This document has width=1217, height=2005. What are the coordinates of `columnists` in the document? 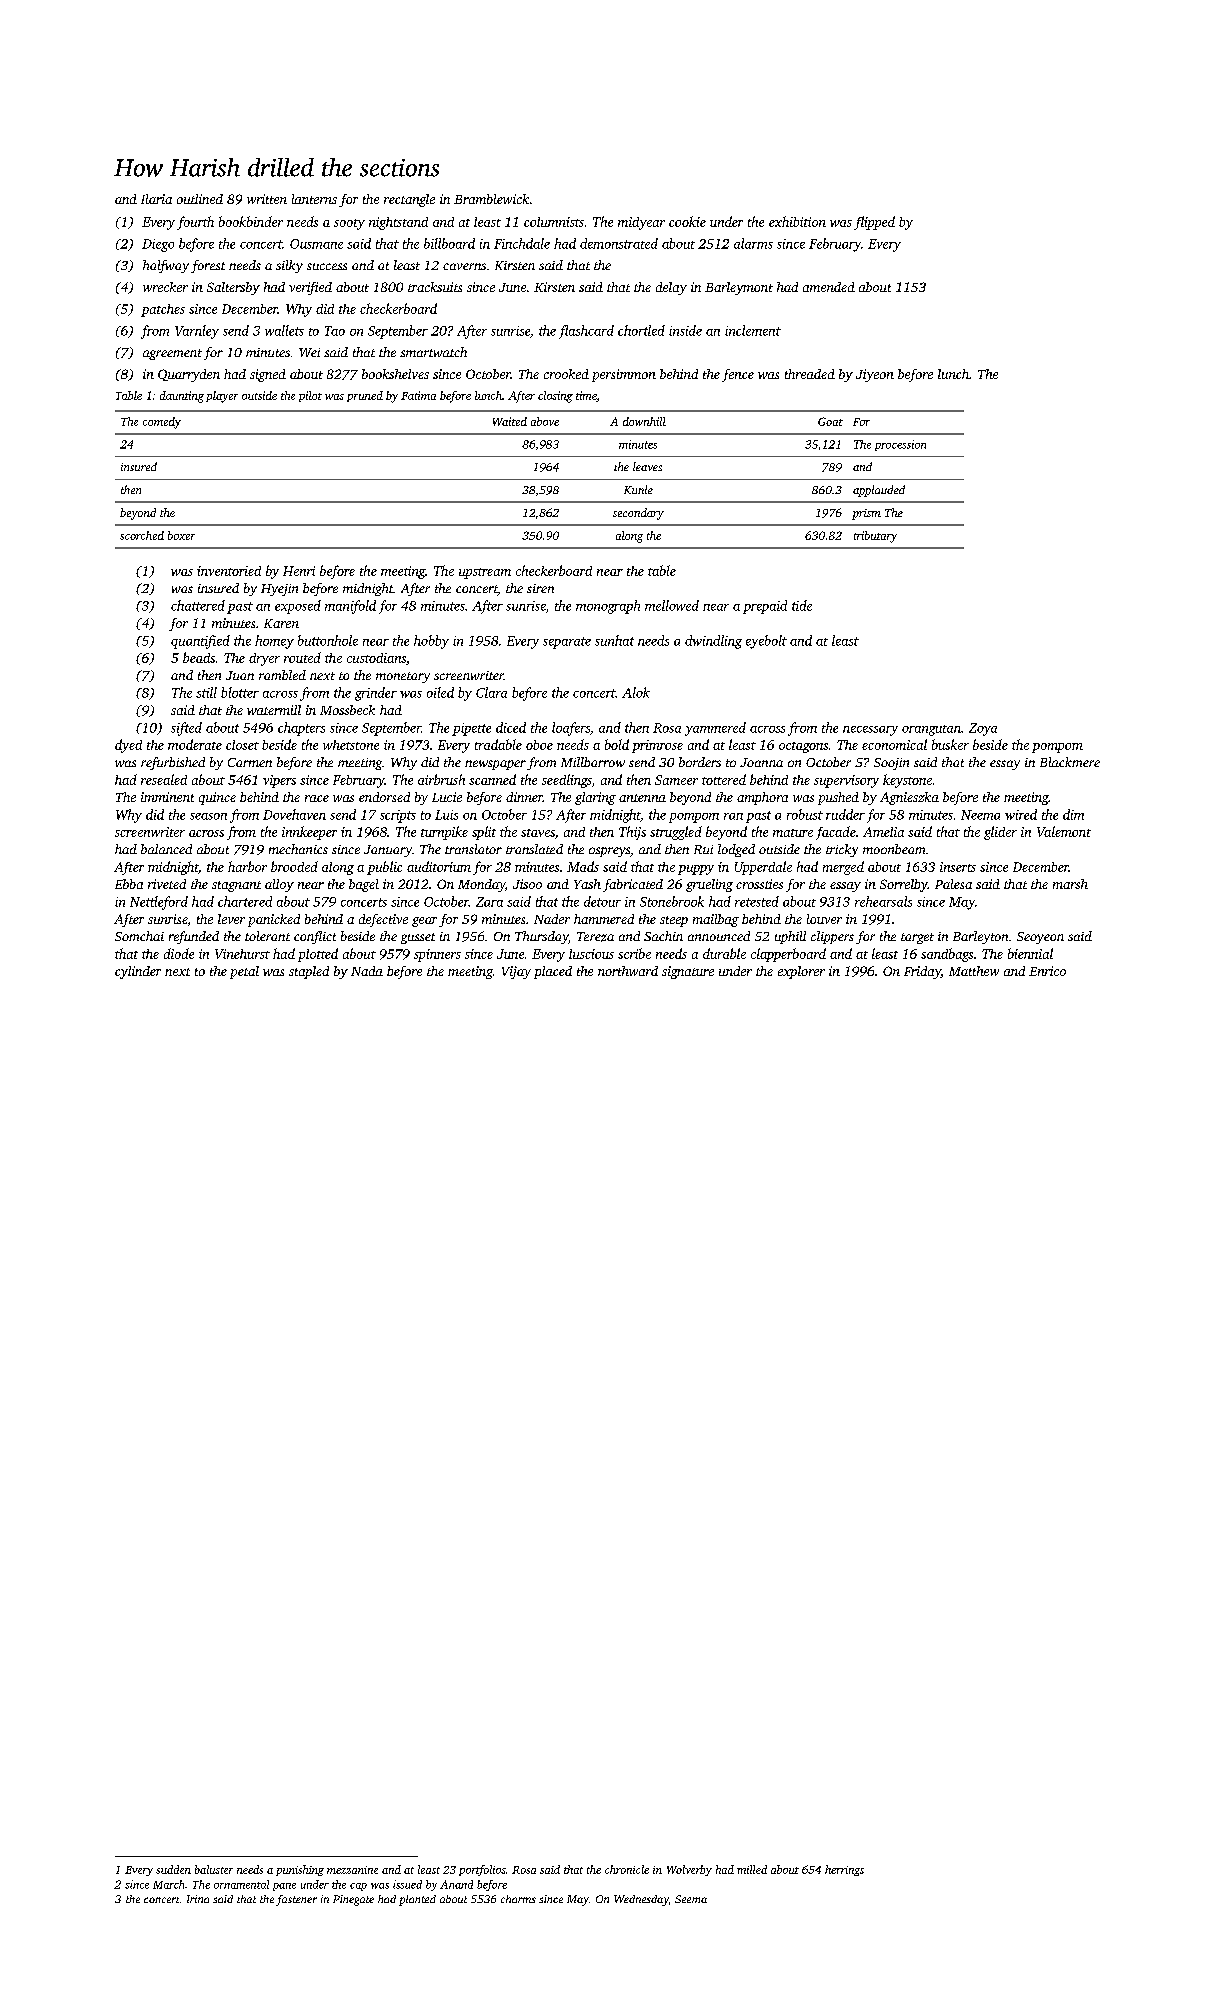 It's located at (554, 222).
